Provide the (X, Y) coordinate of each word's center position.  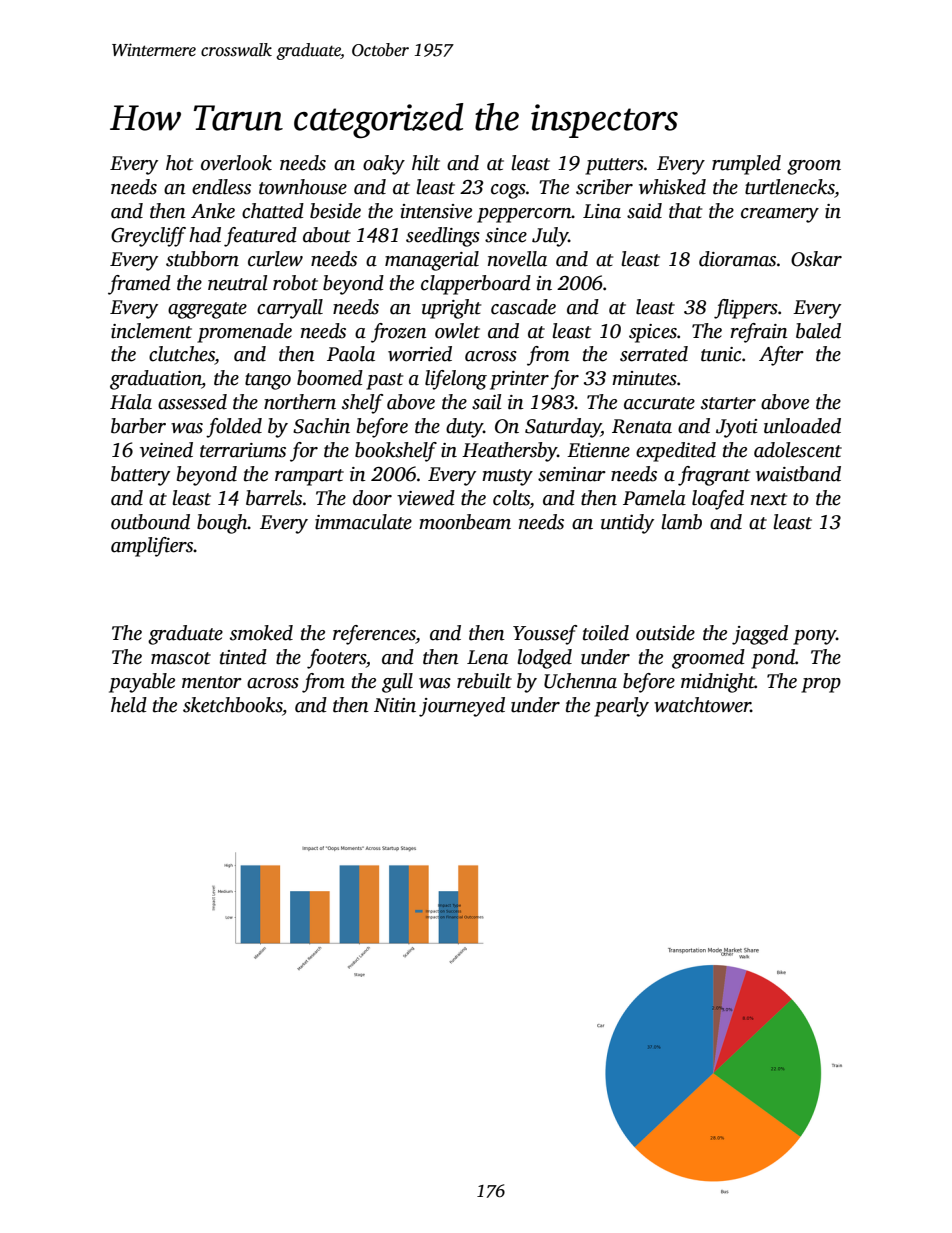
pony (814, 637)
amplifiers (152, 547)
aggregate (207, 310)
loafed (718, 500)
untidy (627, 524)
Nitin (395, 705)
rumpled (746, 165)
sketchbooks (232, 705)
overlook (236, 163)
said (644, 211)
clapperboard (476, 285)
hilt (426, 163)
